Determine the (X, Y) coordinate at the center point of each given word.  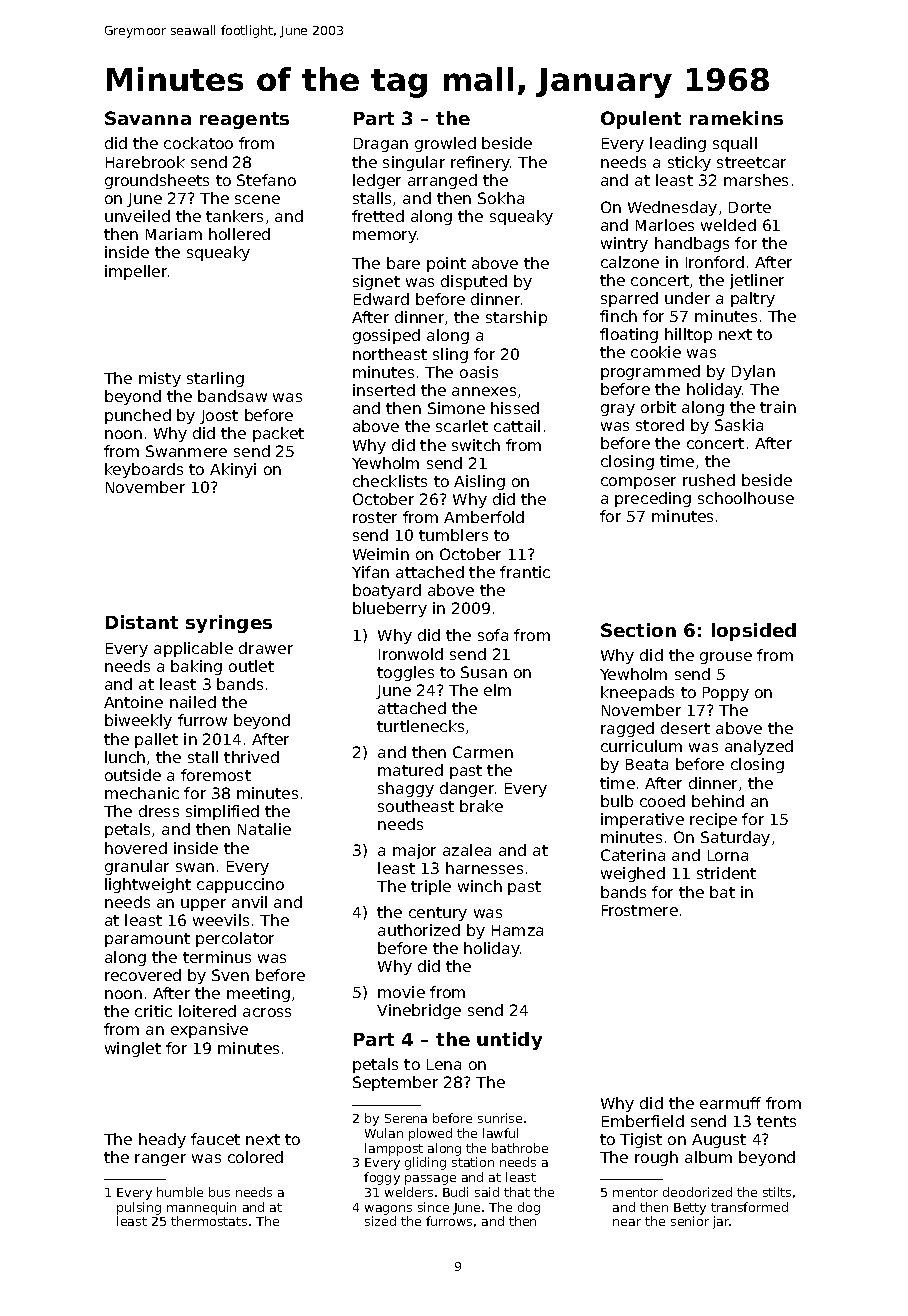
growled (445, 144)
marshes (756, 180)
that (517, 1192)
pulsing (139, 1208)
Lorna (728, 855)
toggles (405, 673)
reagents (244, 120)
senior (690, 1221)
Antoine (133, 702)
